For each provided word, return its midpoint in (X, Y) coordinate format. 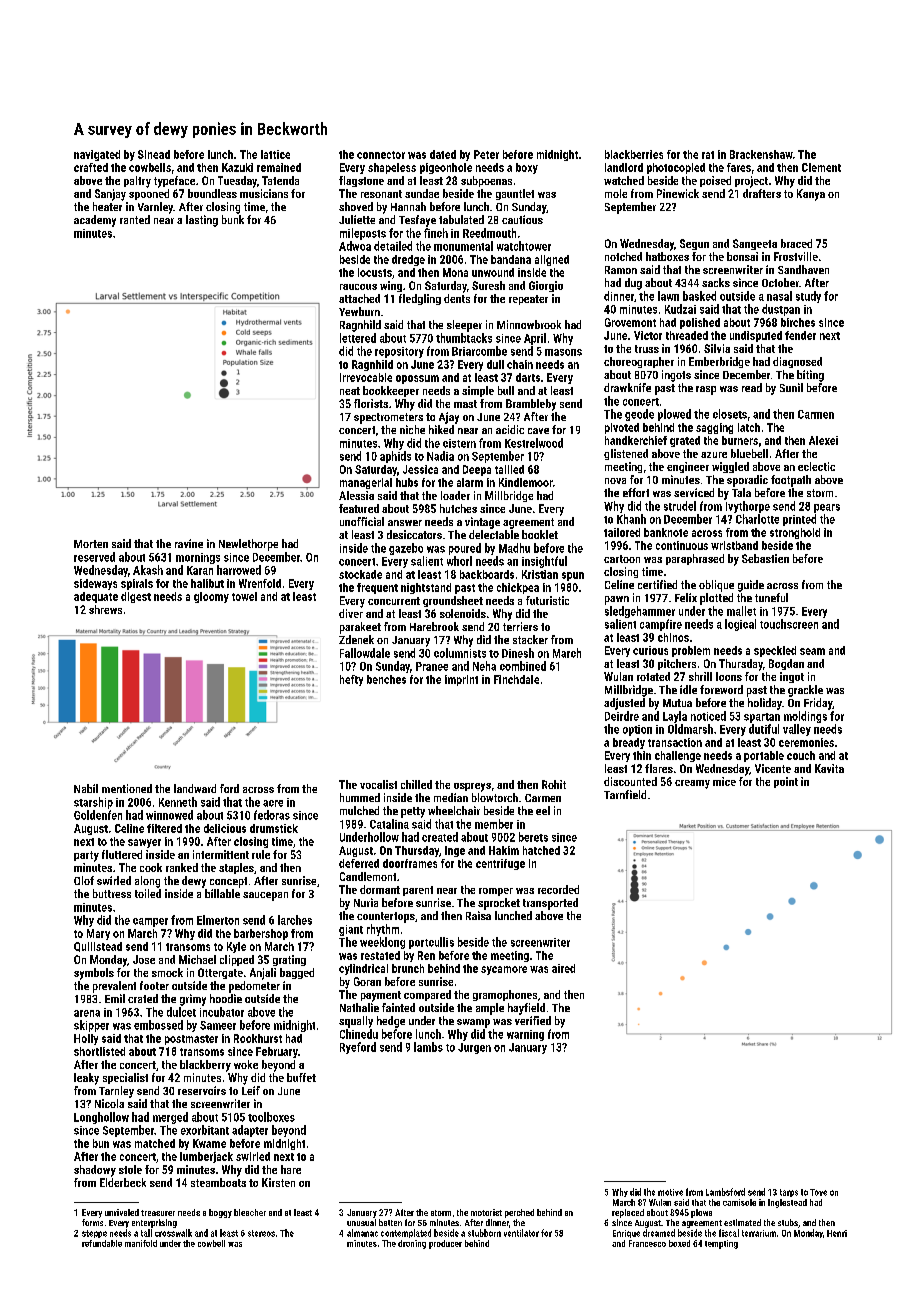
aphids (395, 457)
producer (445, 1244)
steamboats (218, 1182)
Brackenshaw (761, 154)
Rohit (554, 784)
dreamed (659, 1233)
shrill (700, 676)
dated (443, 154)
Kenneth (178, 802)
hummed (360, 797)
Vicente (773, 768)
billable (222, 893)
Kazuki (237, 167)
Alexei (823, 440)
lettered (358, 338)
